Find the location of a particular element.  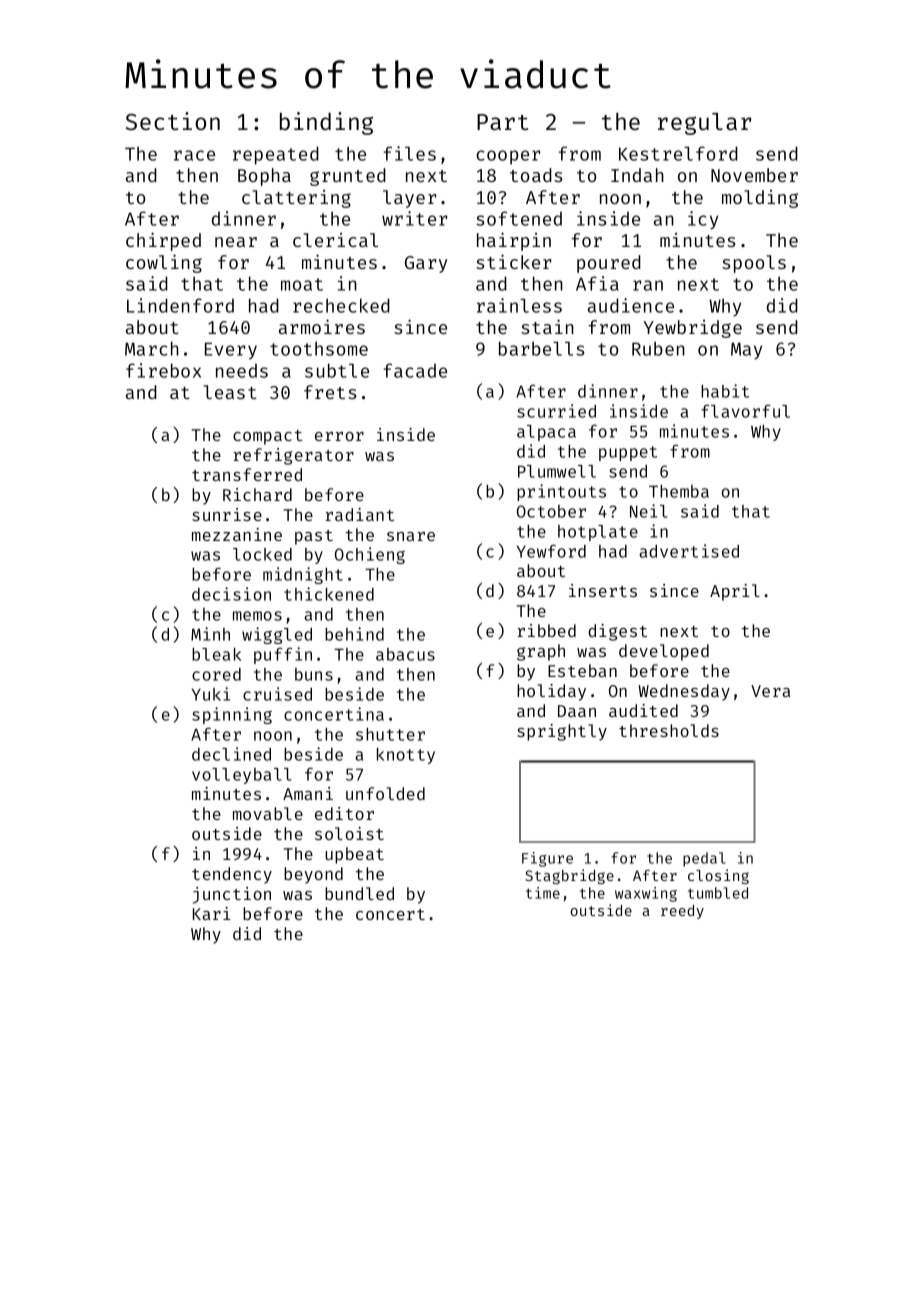

reedy is located at coordinates (682, 912).
